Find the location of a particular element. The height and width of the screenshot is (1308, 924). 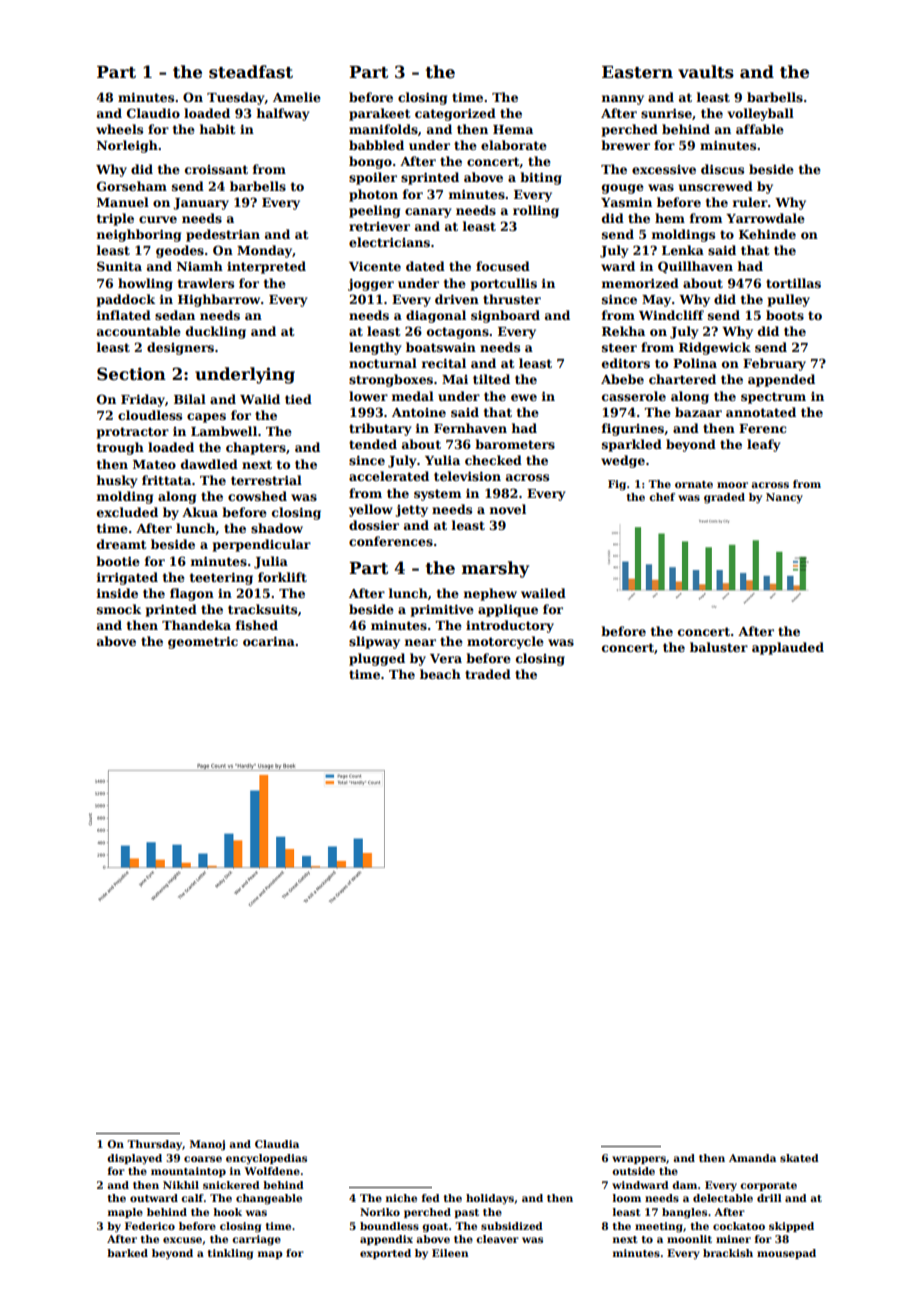

tortillas is located at coordinates (793, 283).
